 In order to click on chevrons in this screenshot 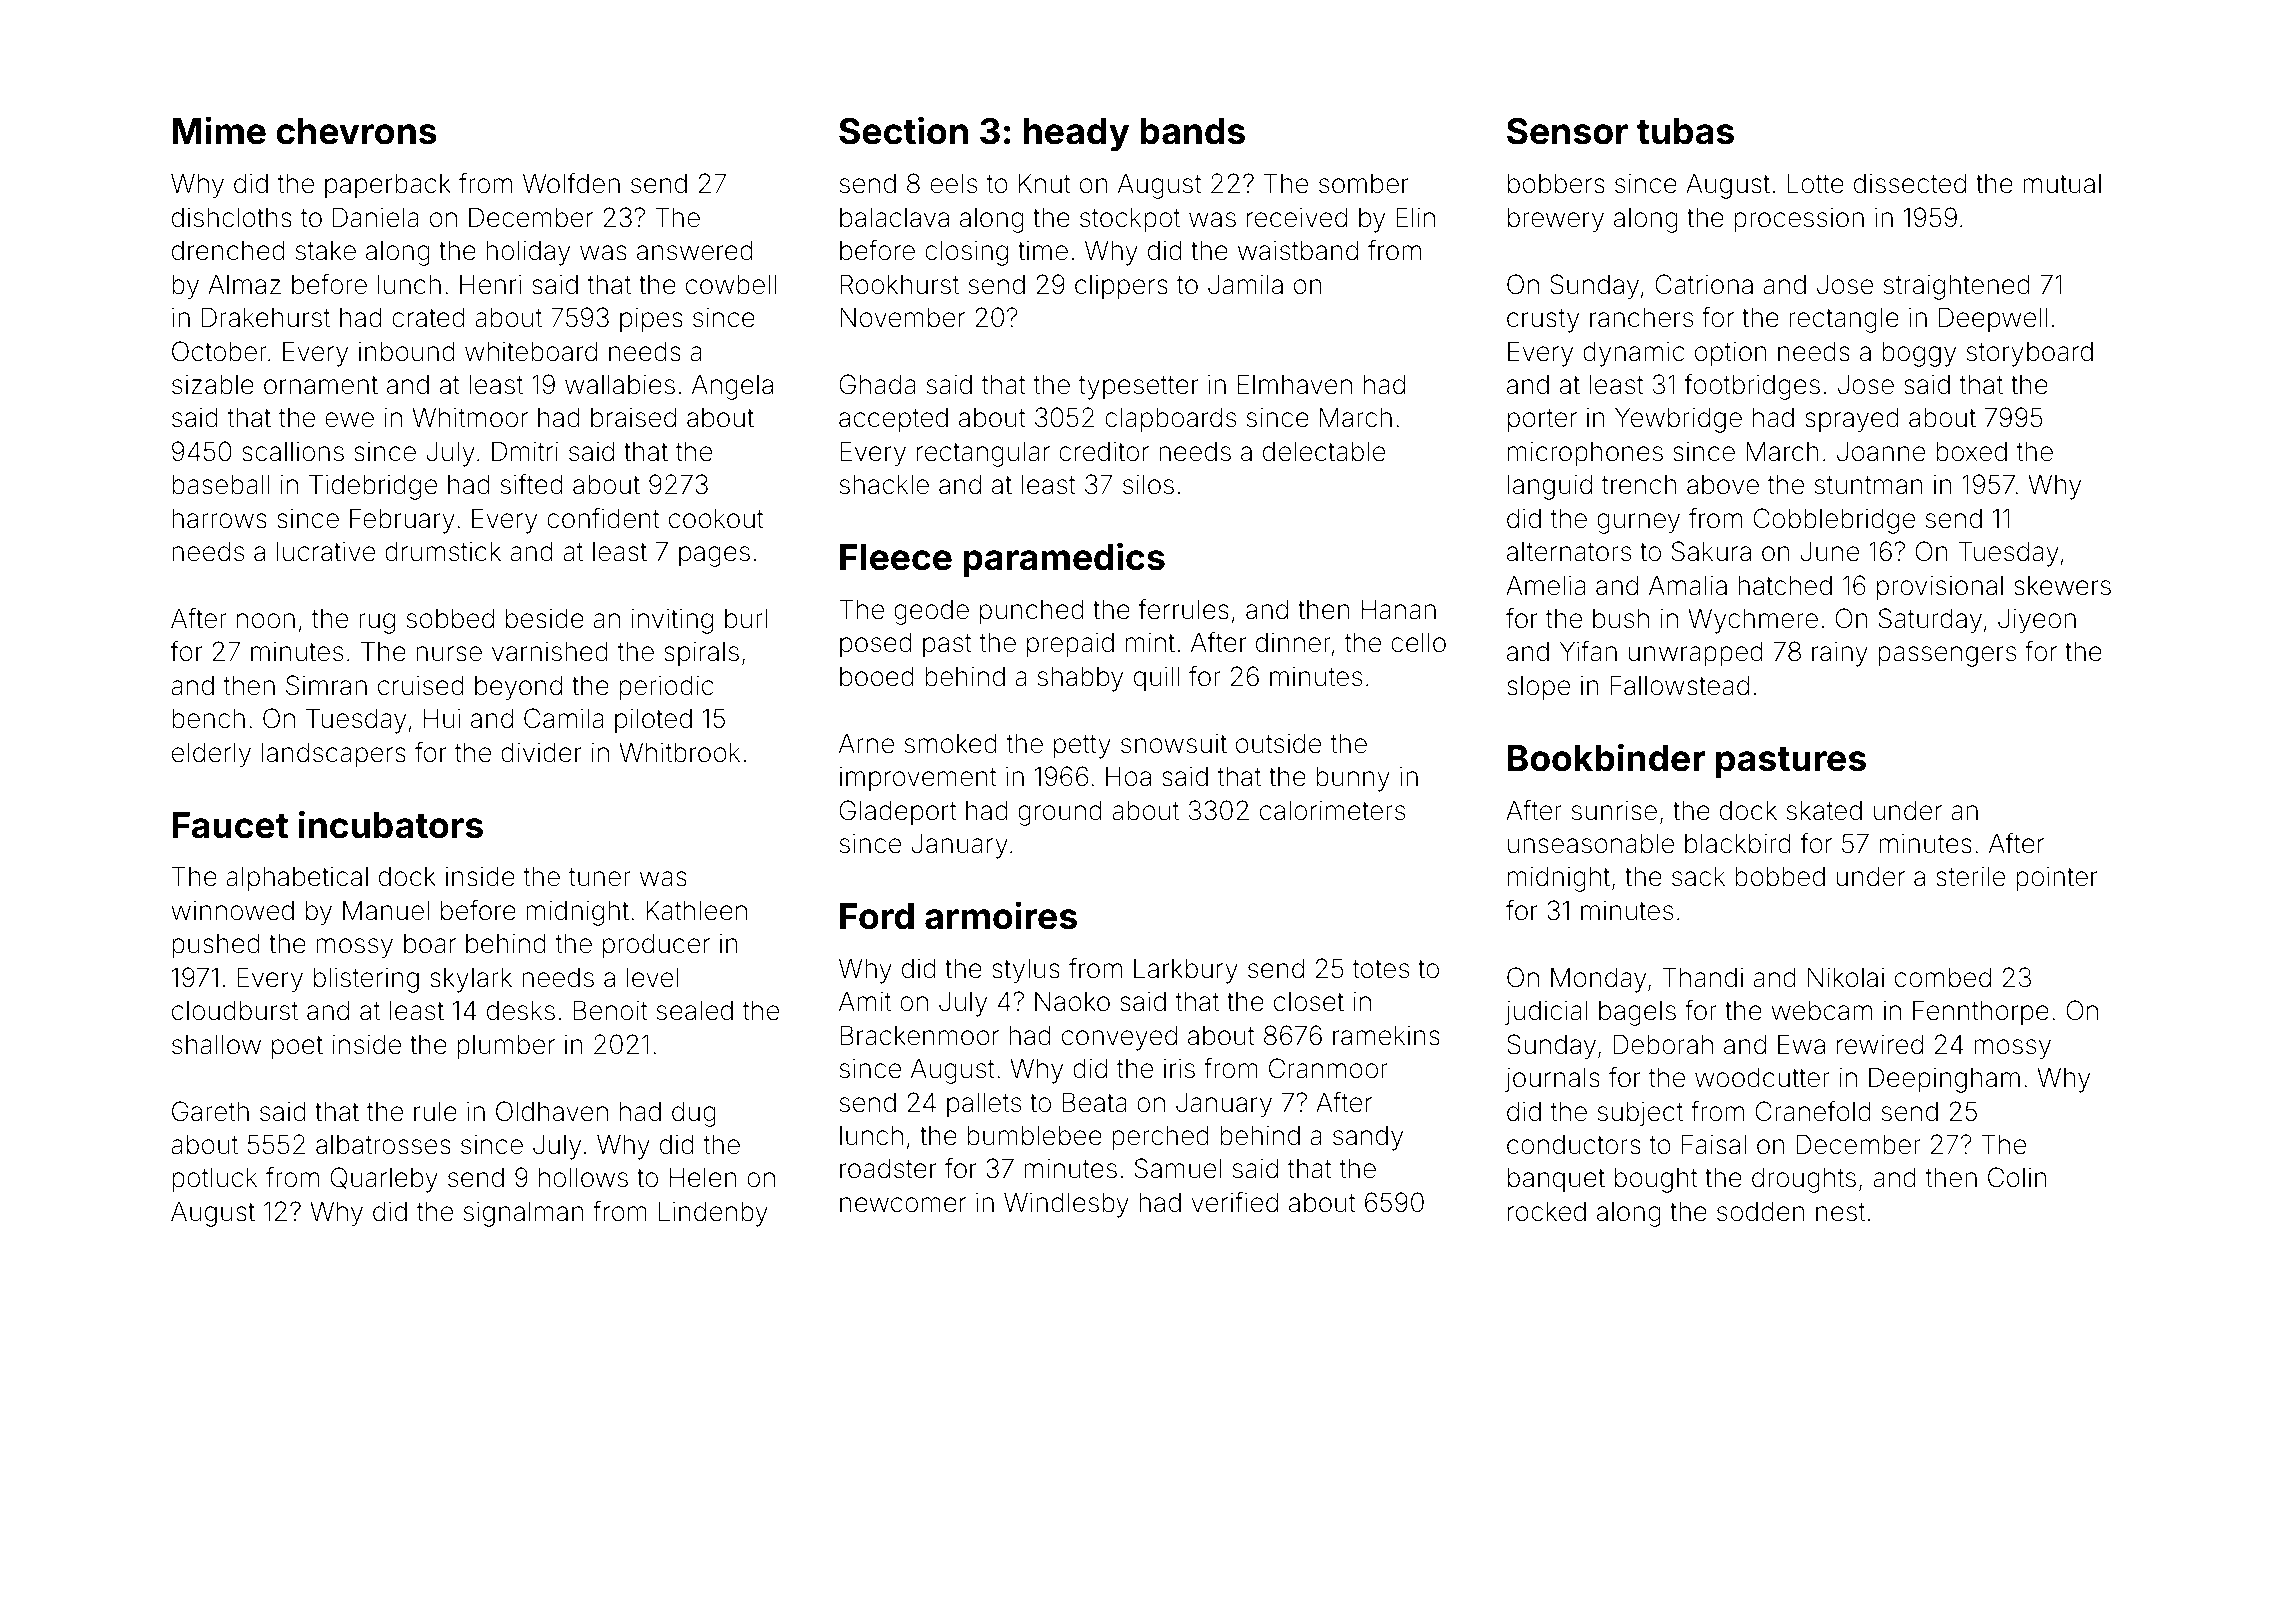, I will do `click(356, 131)`.
